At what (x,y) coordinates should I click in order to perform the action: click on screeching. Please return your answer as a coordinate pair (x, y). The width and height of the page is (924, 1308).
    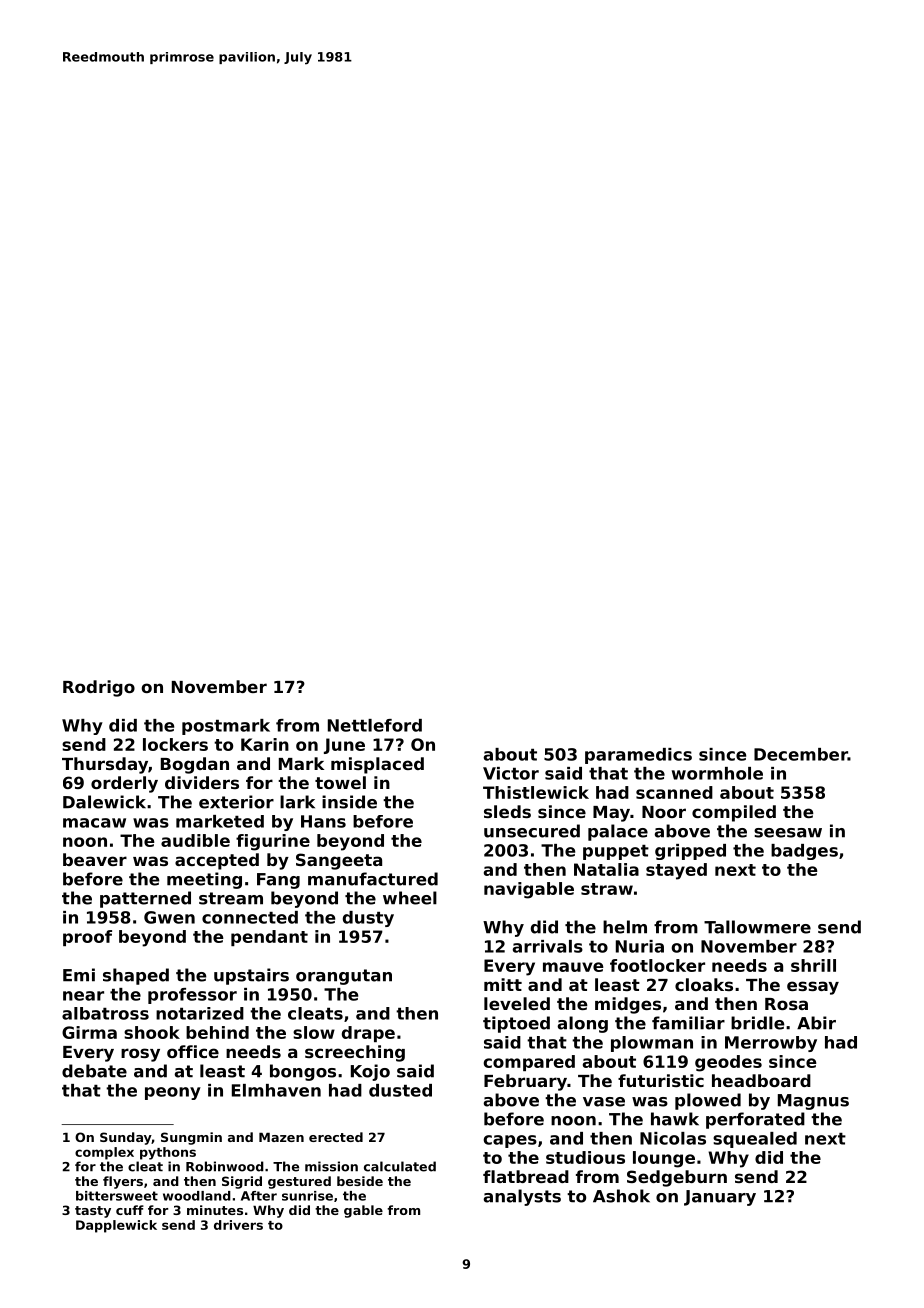
    Looking at the image, I should click on (355, 1053).
